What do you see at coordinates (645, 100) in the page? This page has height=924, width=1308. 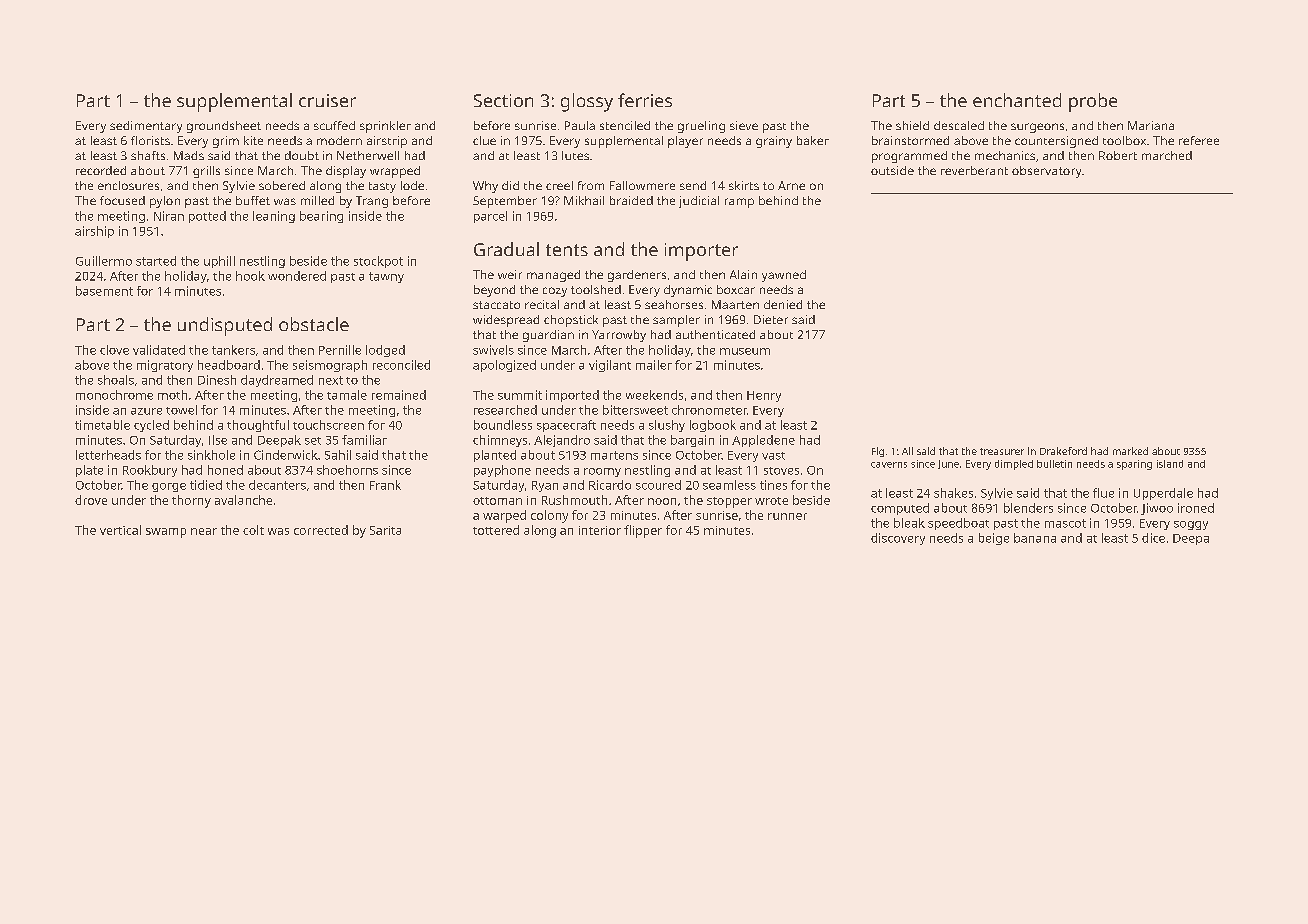 I see `ferries` at bounding box center [645, 100].
